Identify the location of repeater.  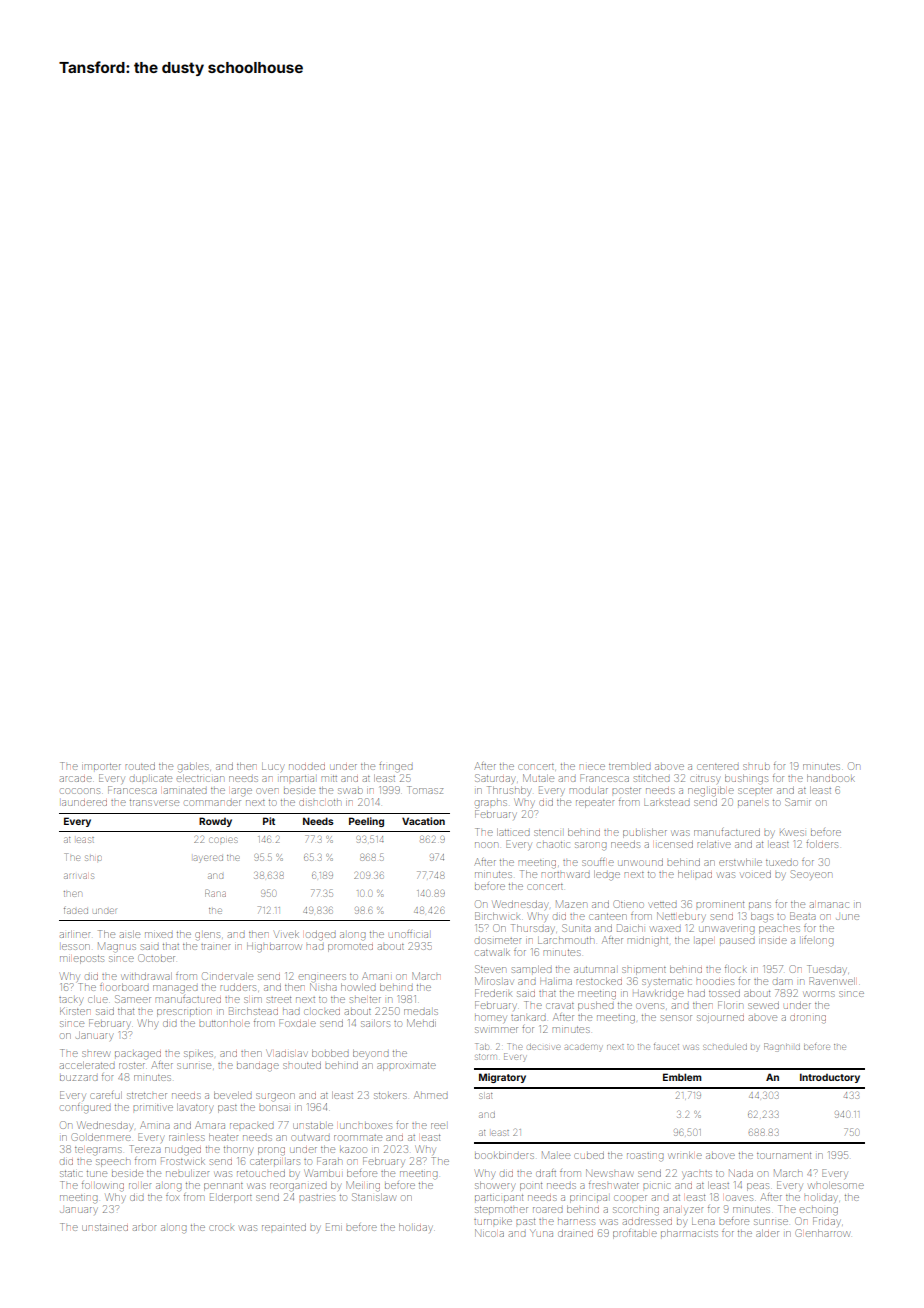
(595, 804).
